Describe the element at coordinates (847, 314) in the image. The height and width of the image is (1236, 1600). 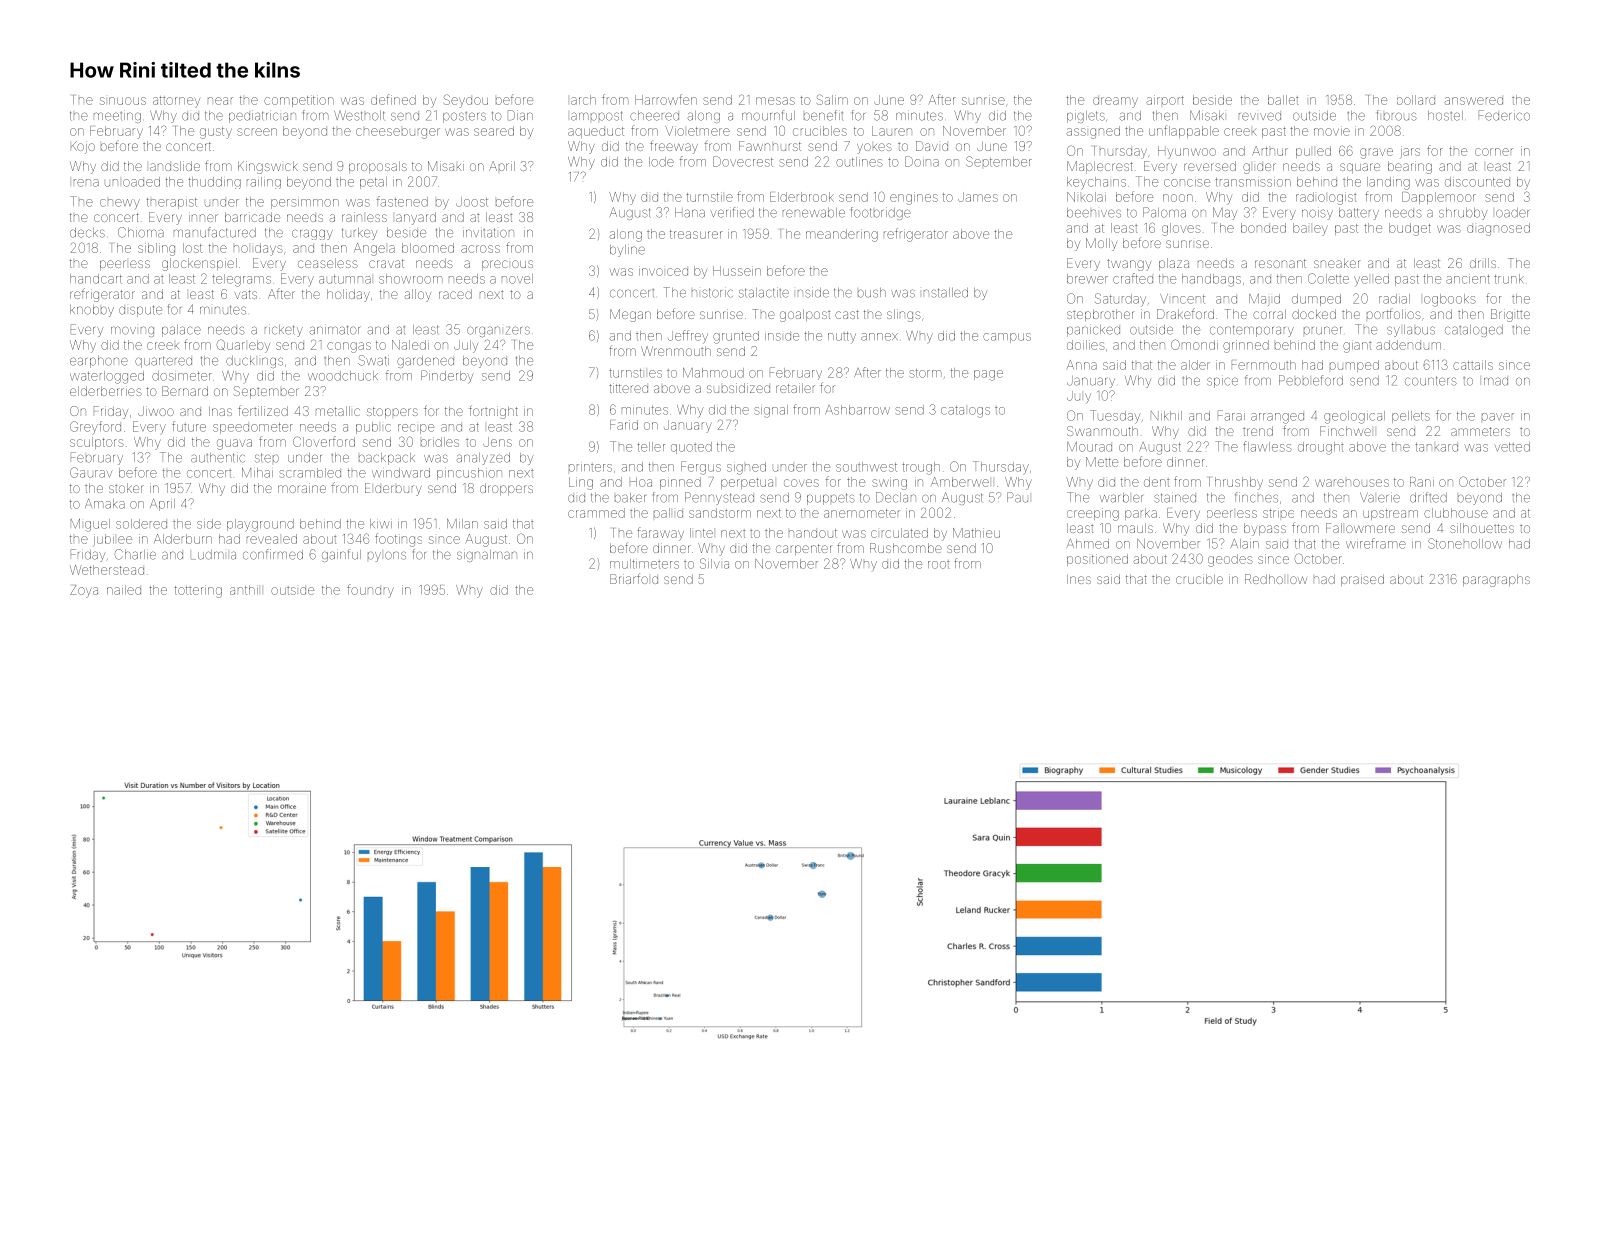
I see `cast` at that location.
